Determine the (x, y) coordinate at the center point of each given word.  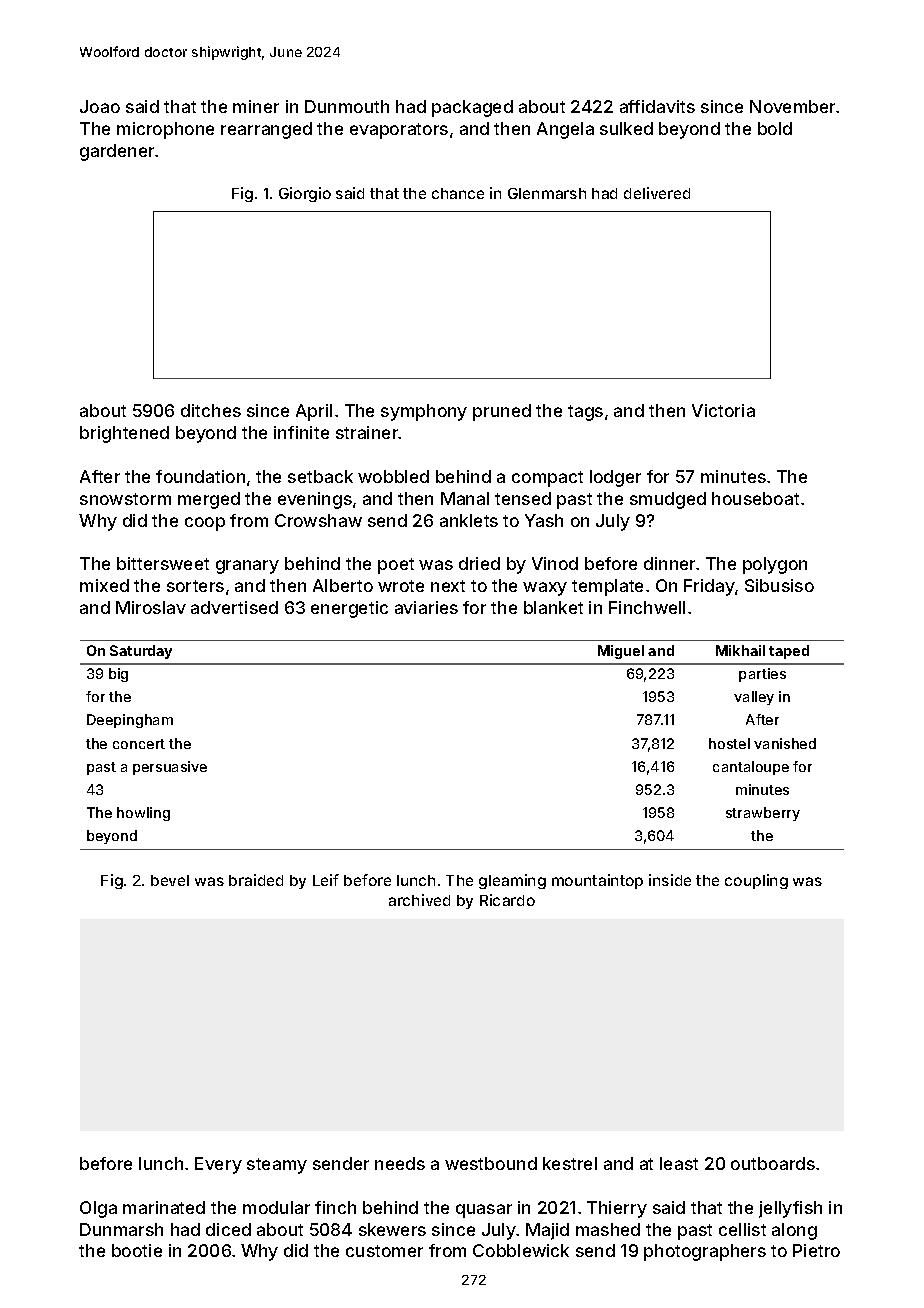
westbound (491, 1163)
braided (256, 880)
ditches (211, 410)
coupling (756, 881)
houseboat (755, 498)
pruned (502, 412)
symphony (424, 412)
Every (218, 1165)
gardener (117, 152)
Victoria (723, 410)
